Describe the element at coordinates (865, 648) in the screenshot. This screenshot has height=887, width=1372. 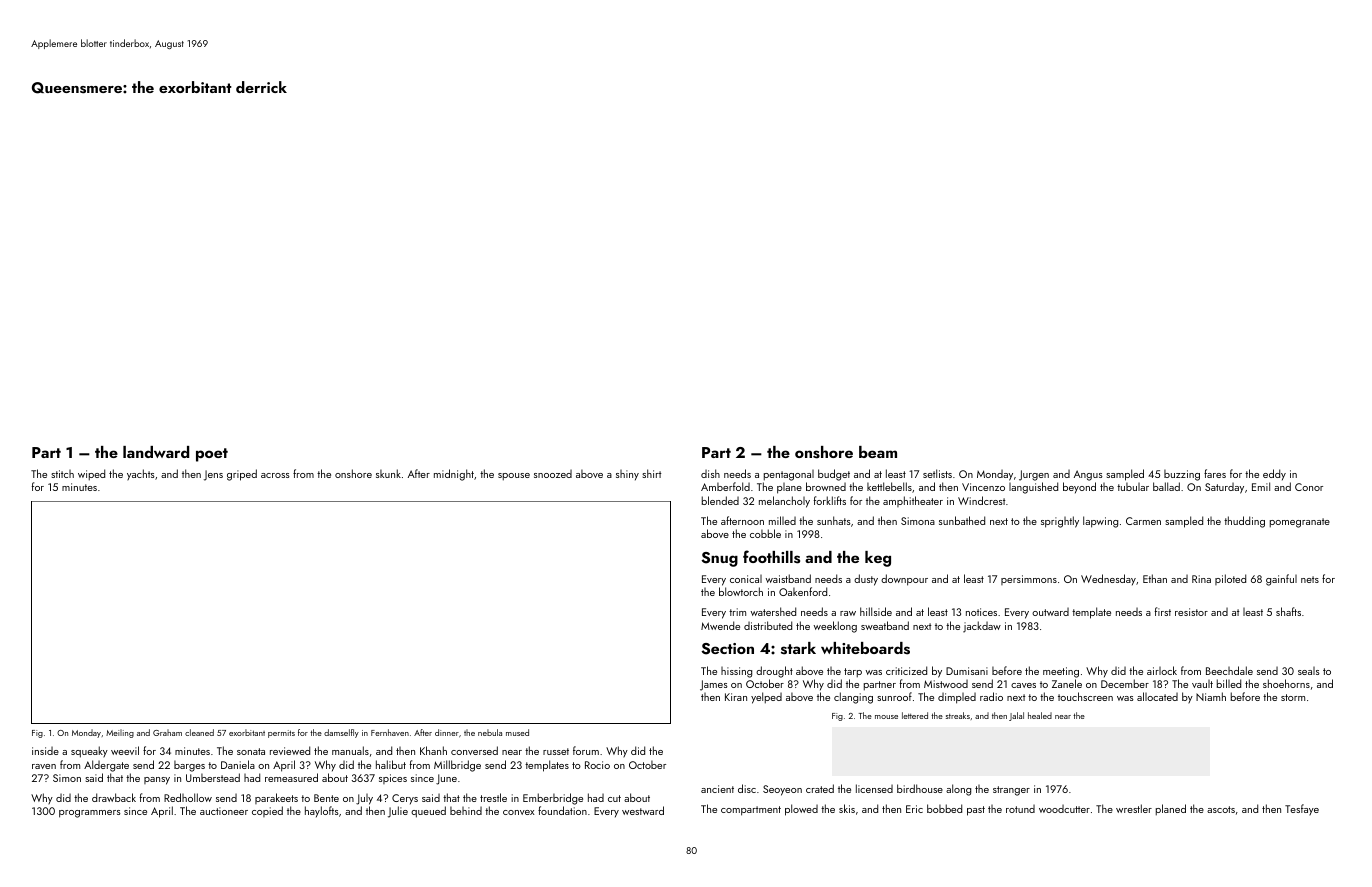
I see `whiteboards` at that location.
